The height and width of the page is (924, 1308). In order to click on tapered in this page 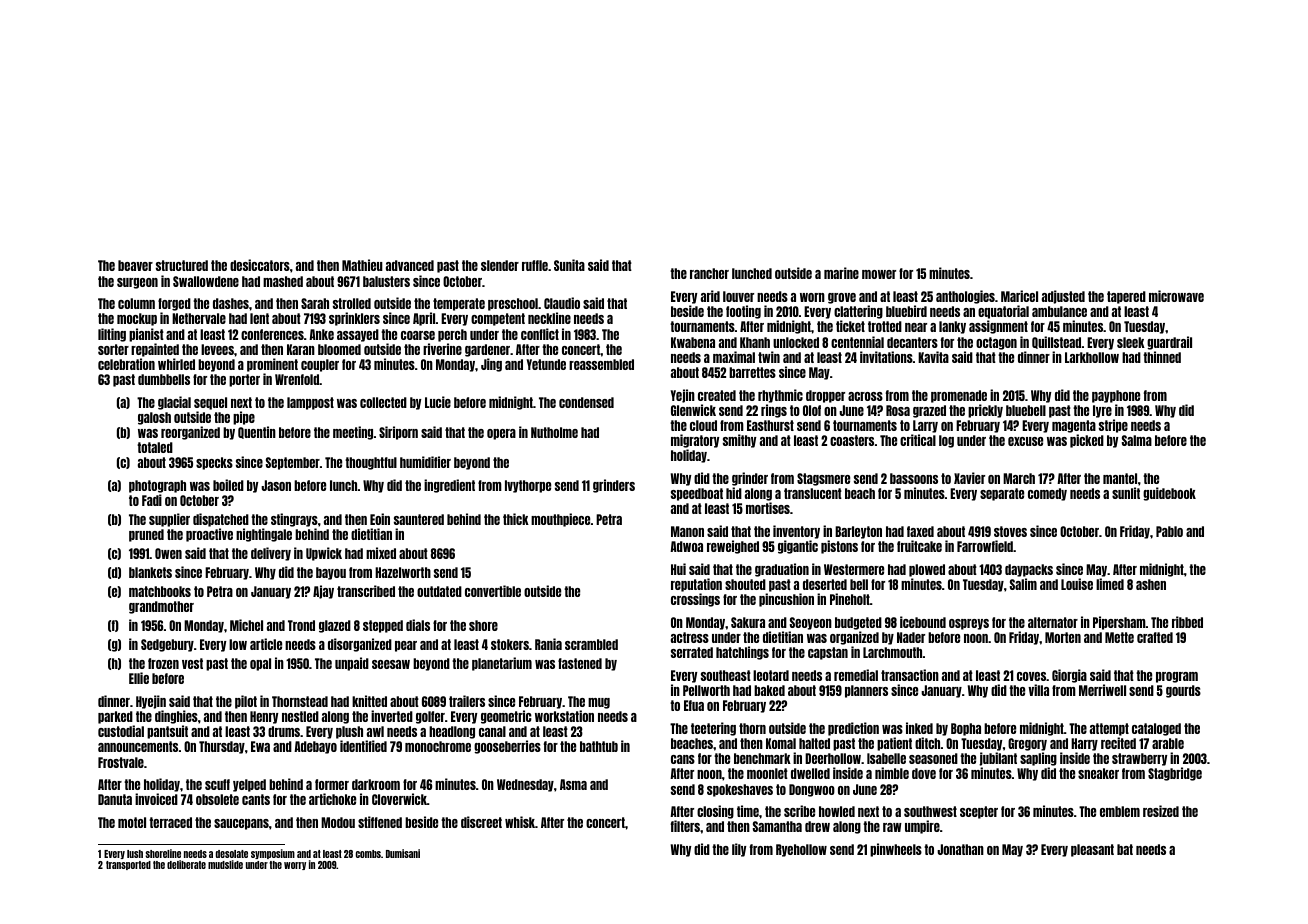, I will do `click(1126, 297)`.
